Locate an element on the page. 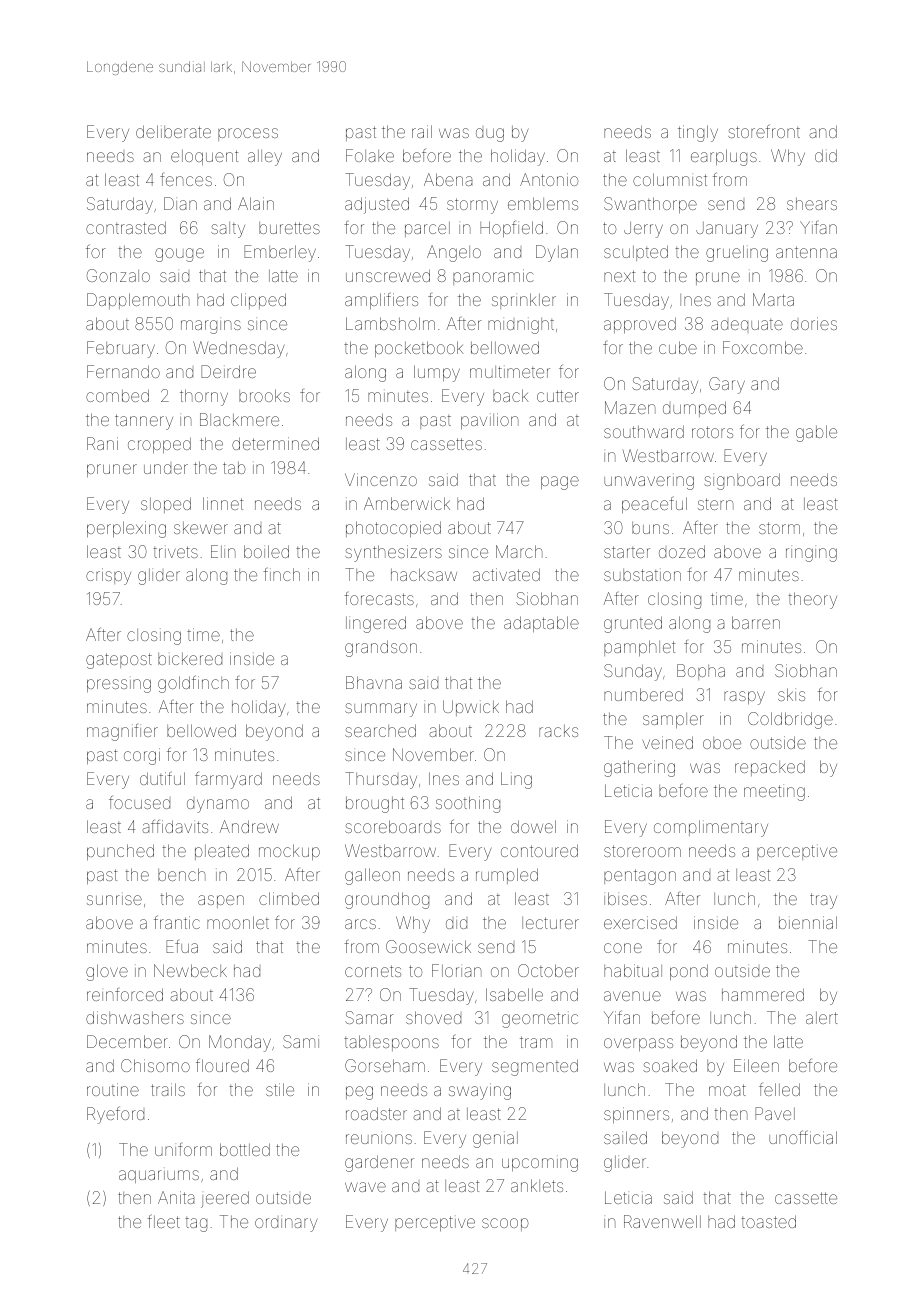 Image resolution: width=924 pixels, height=1308 pixels. fleet is located at coordinates (163, 1221).
